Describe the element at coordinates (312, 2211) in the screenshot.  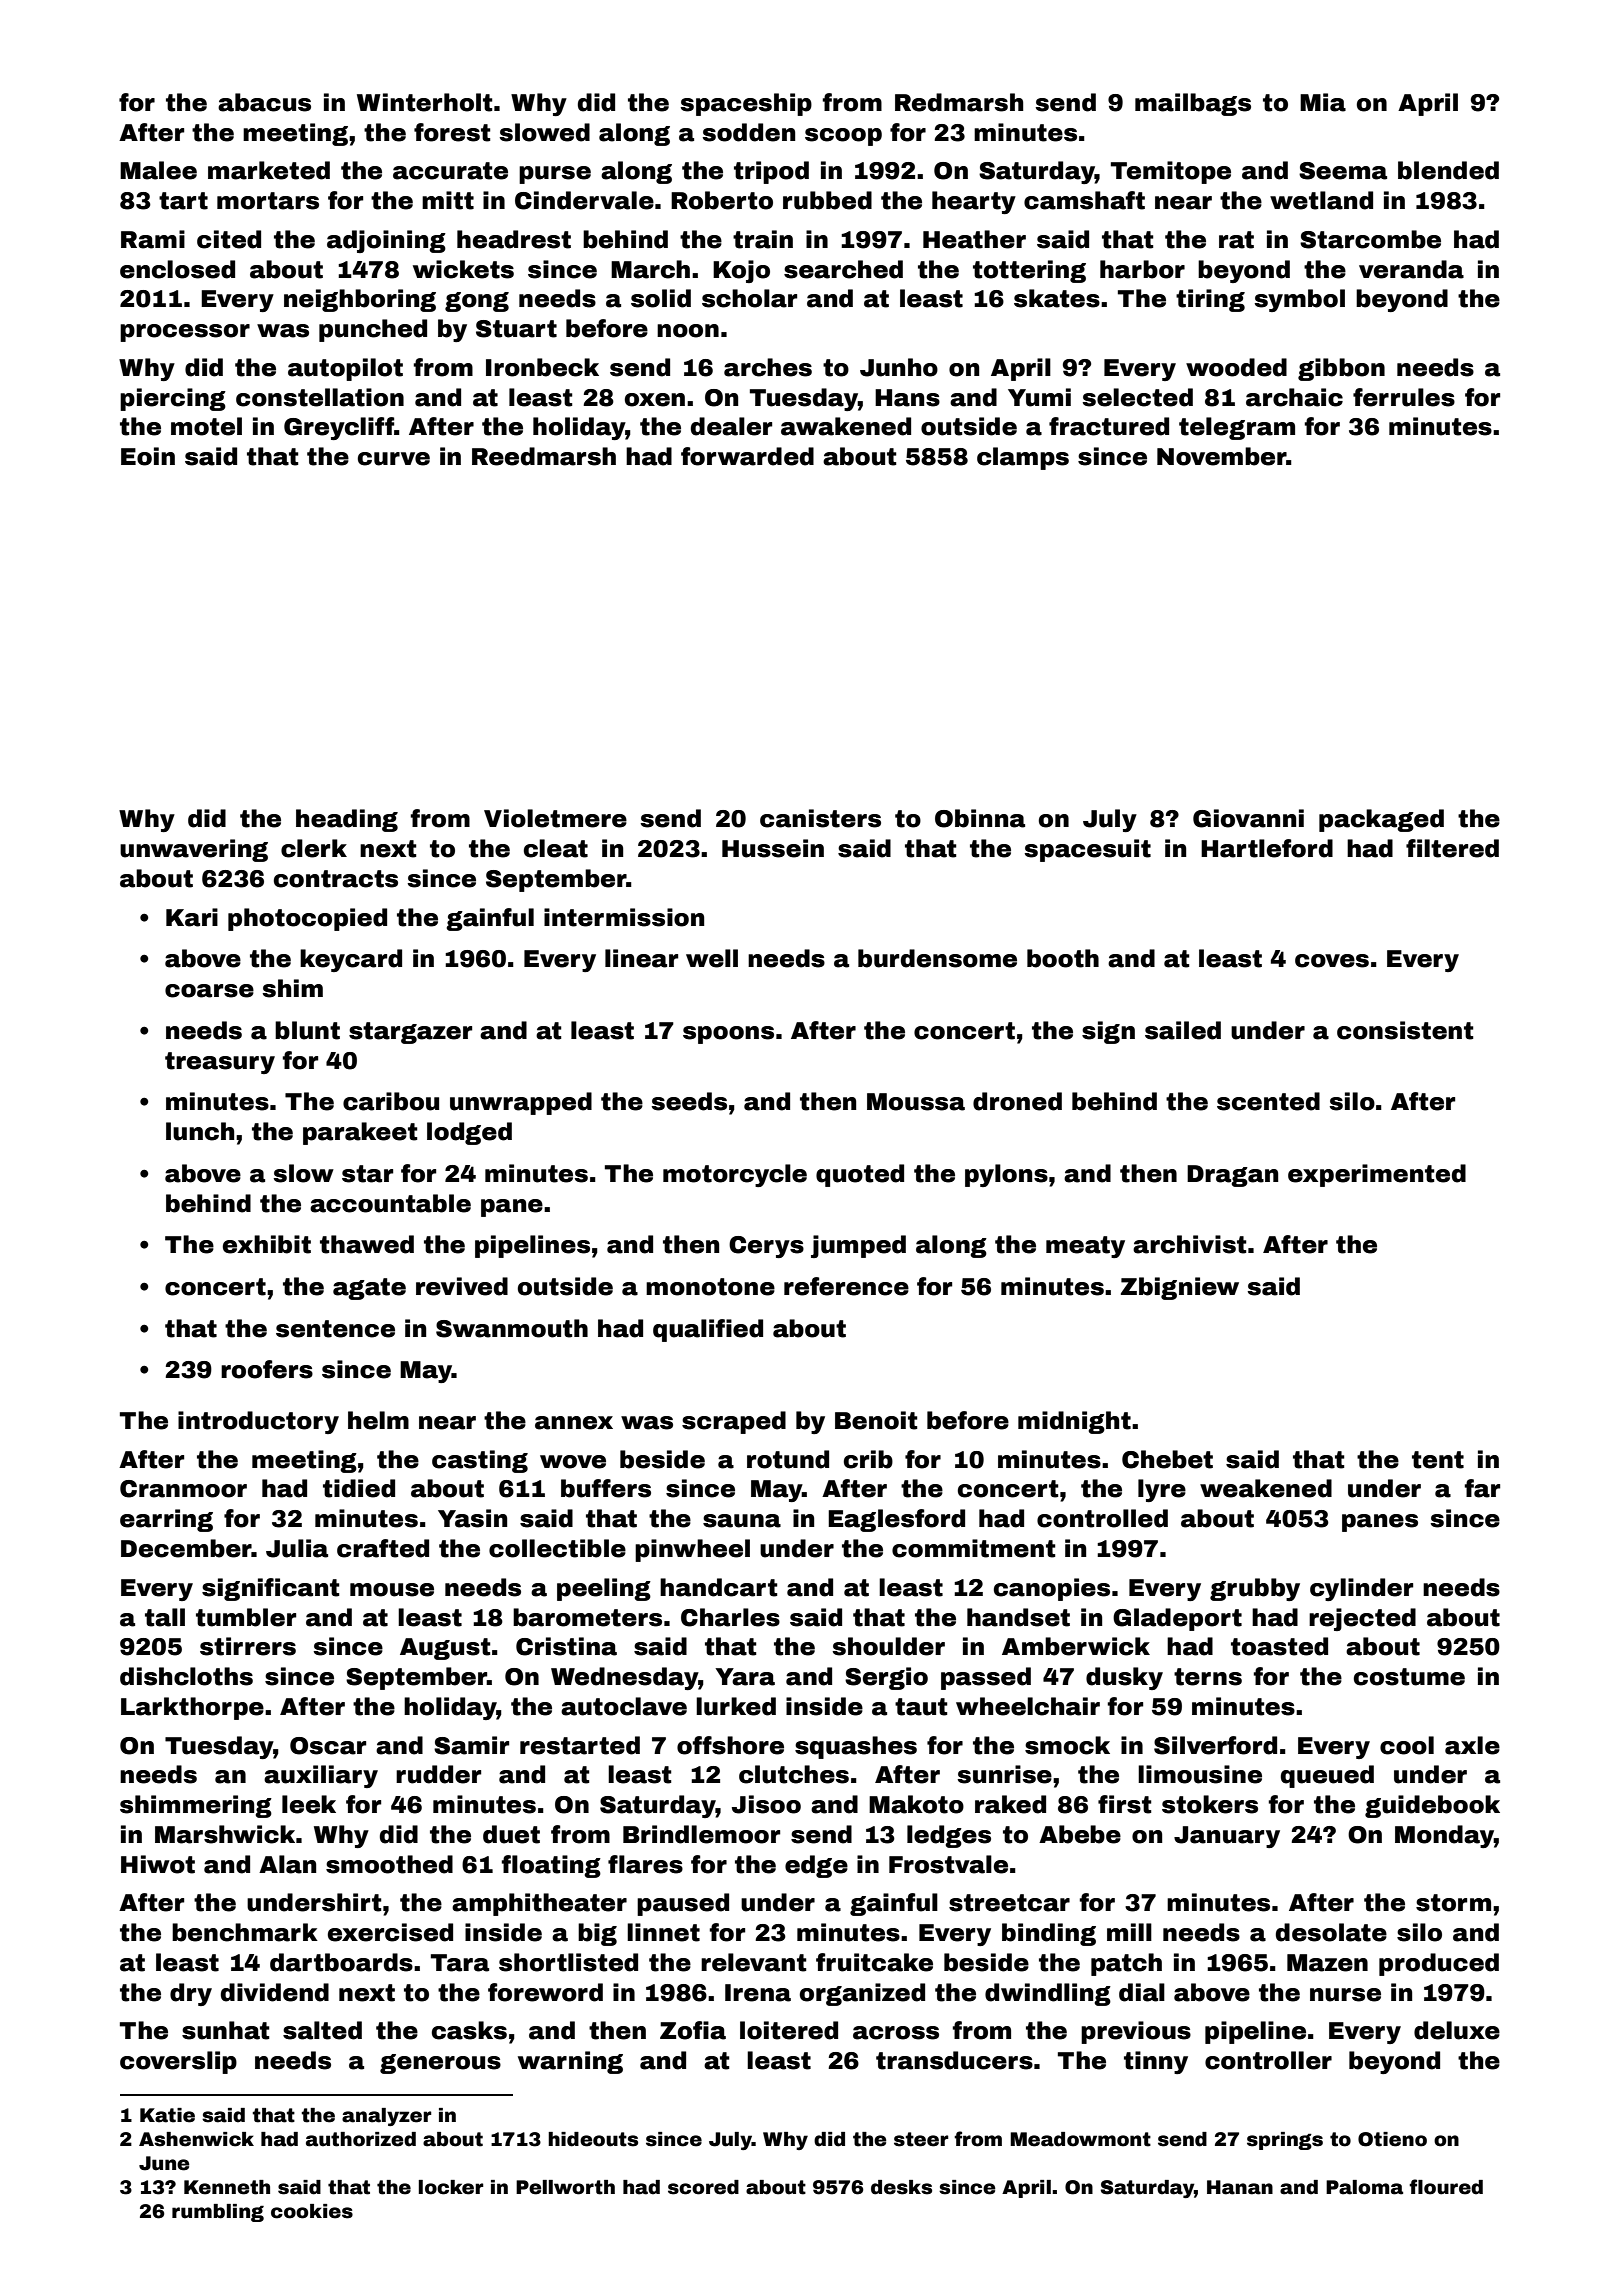
I see `cookies` at that location.
